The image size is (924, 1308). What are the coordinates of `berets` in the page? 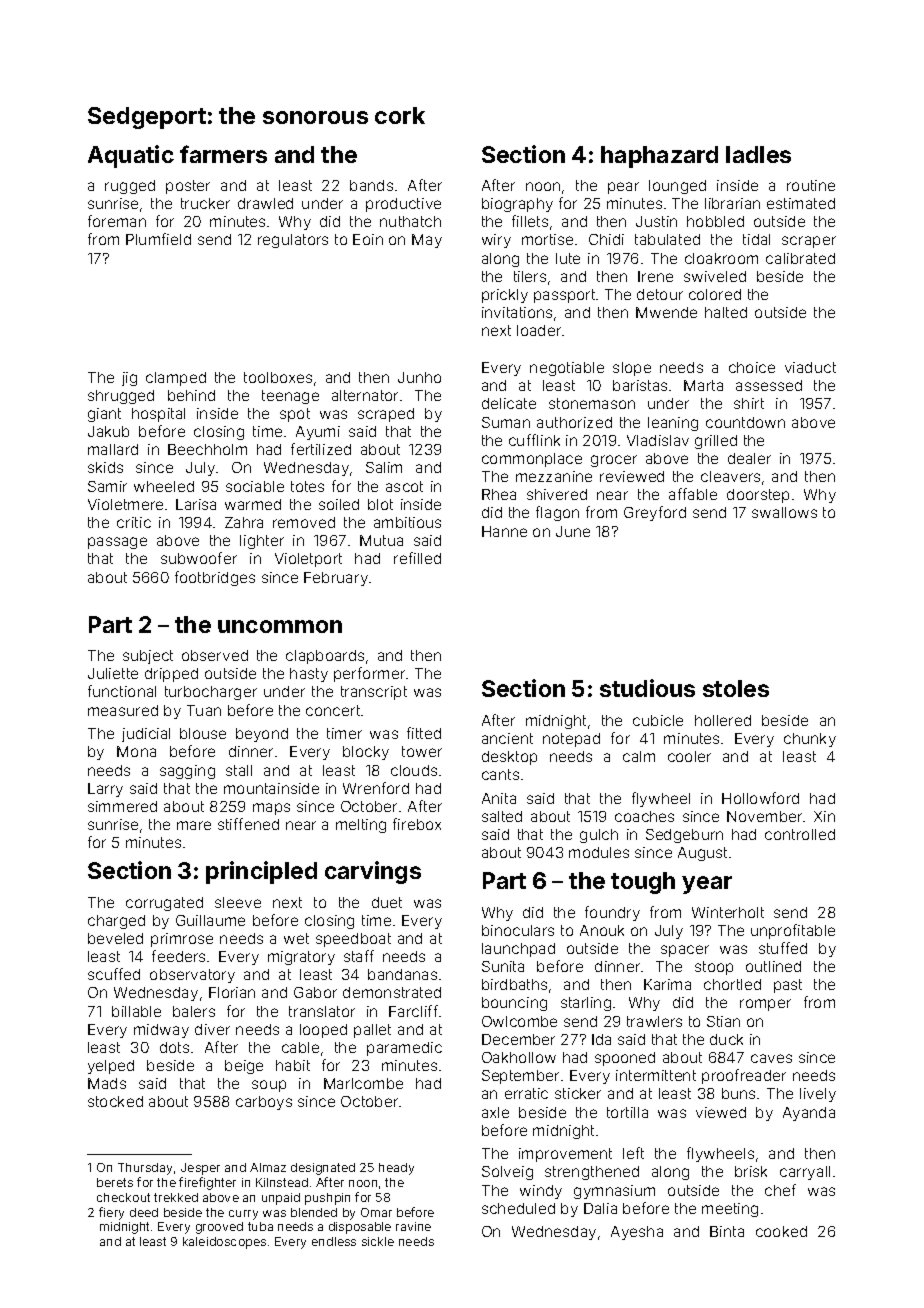 It's located at (115, 1182).
